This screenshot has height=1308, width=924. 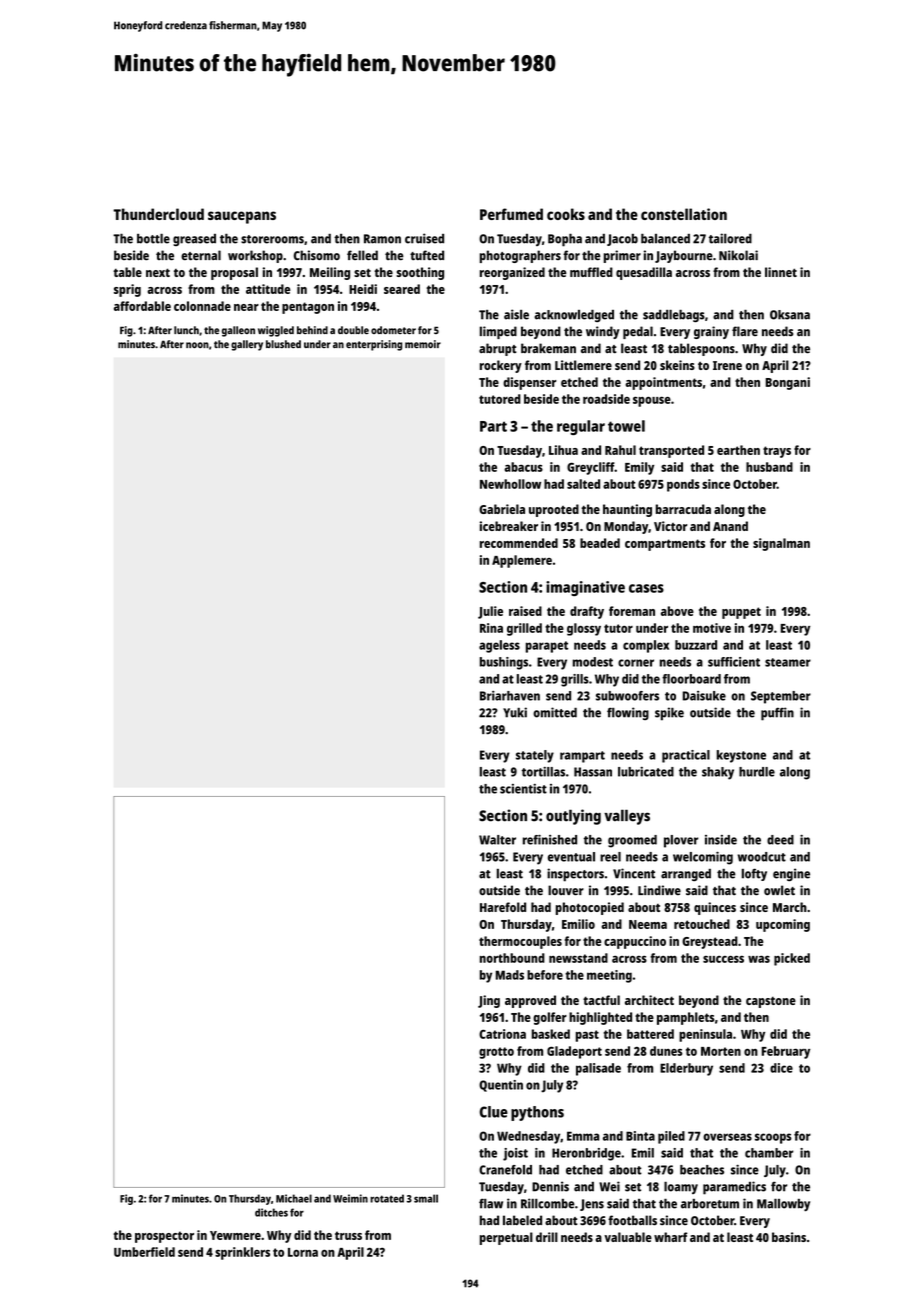 What do you see at coordinates (727, 1137) in the screenshot?
I see `overseas` at bounding box center [727, 1137].
